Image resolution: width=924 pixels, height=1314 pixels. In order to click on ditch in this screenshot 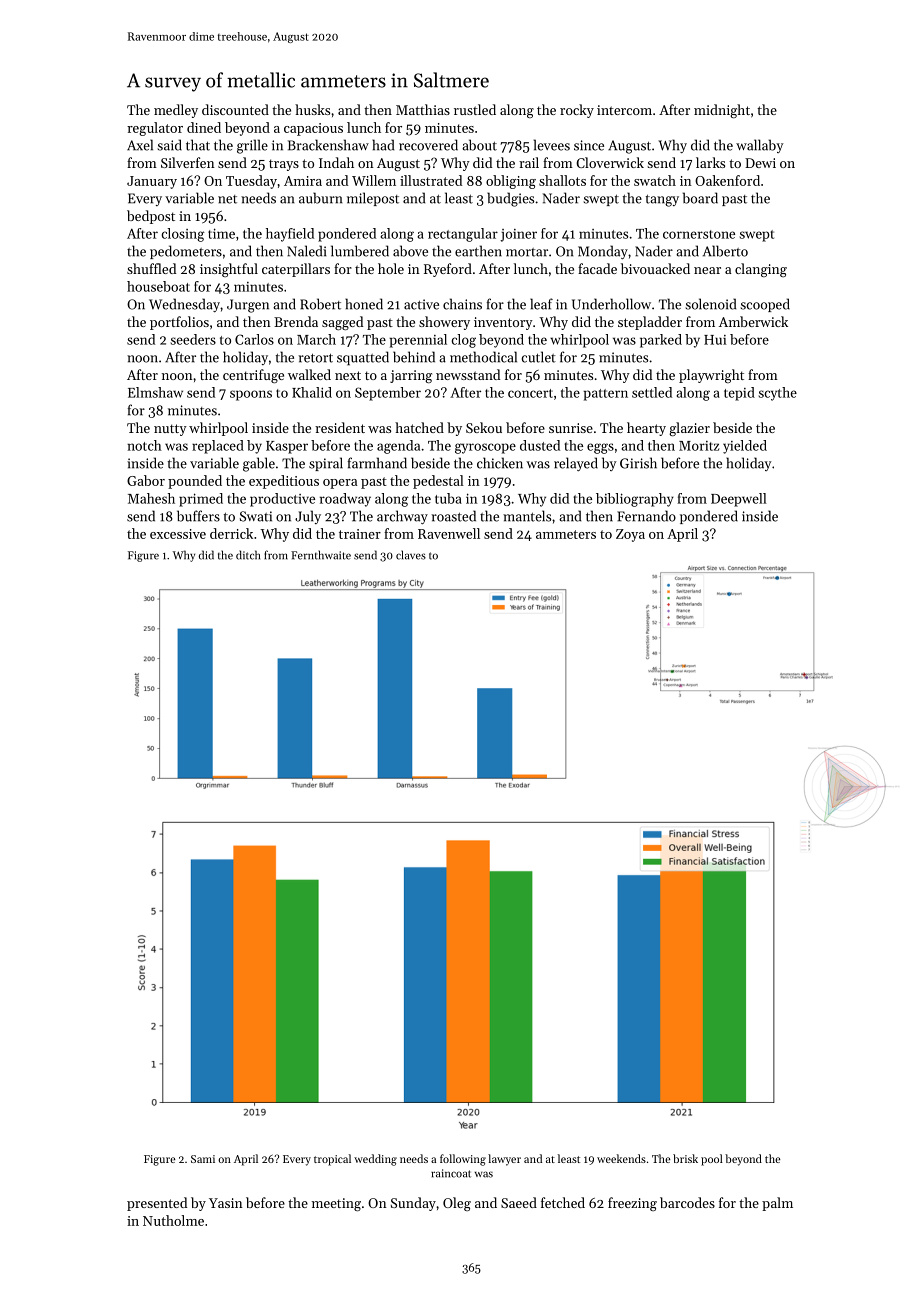, I will do `click(248, 555)`.
